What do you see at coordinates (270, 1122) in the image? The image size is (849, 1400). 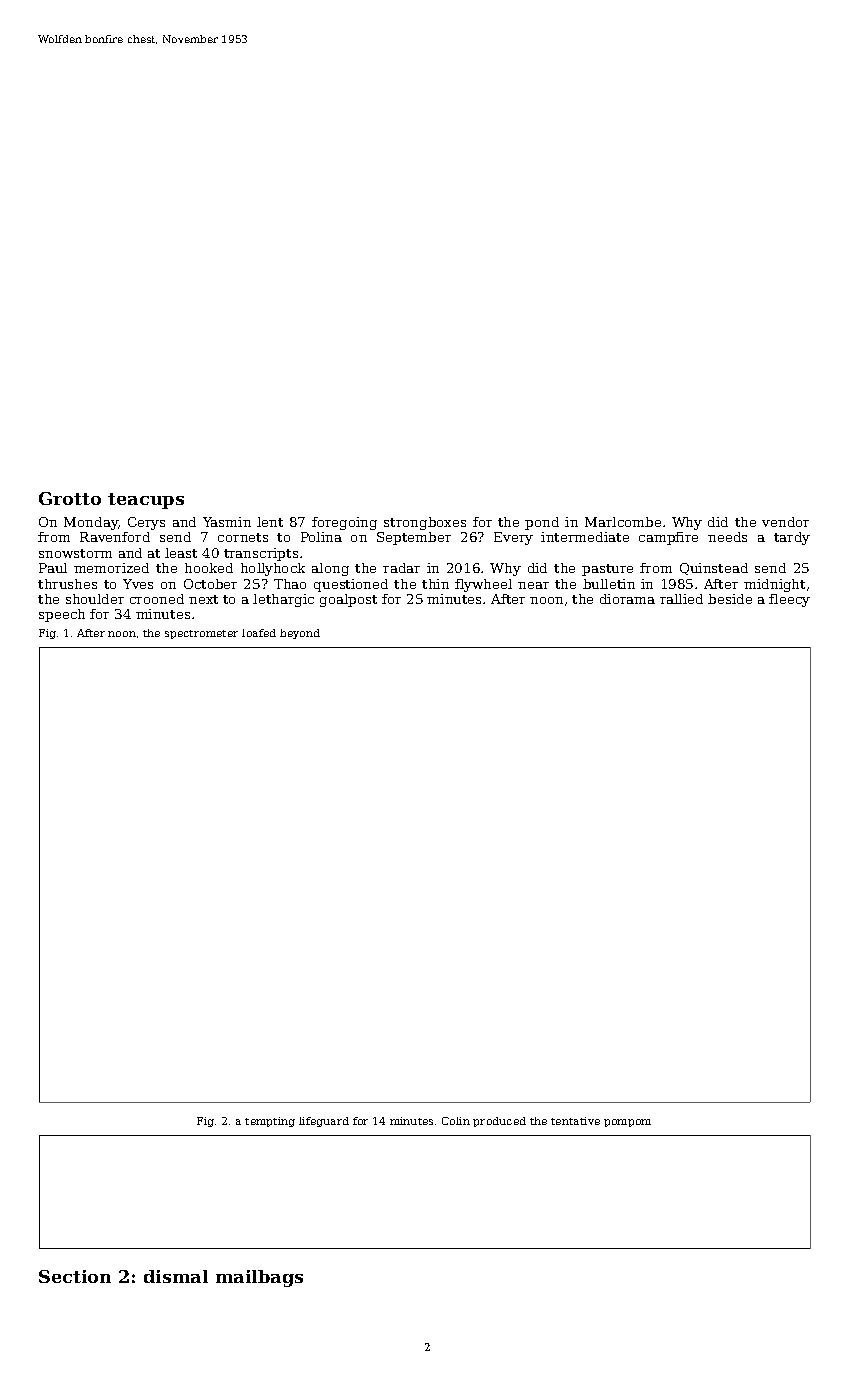 I see `tempting` at bounding box center [270, 1122].
